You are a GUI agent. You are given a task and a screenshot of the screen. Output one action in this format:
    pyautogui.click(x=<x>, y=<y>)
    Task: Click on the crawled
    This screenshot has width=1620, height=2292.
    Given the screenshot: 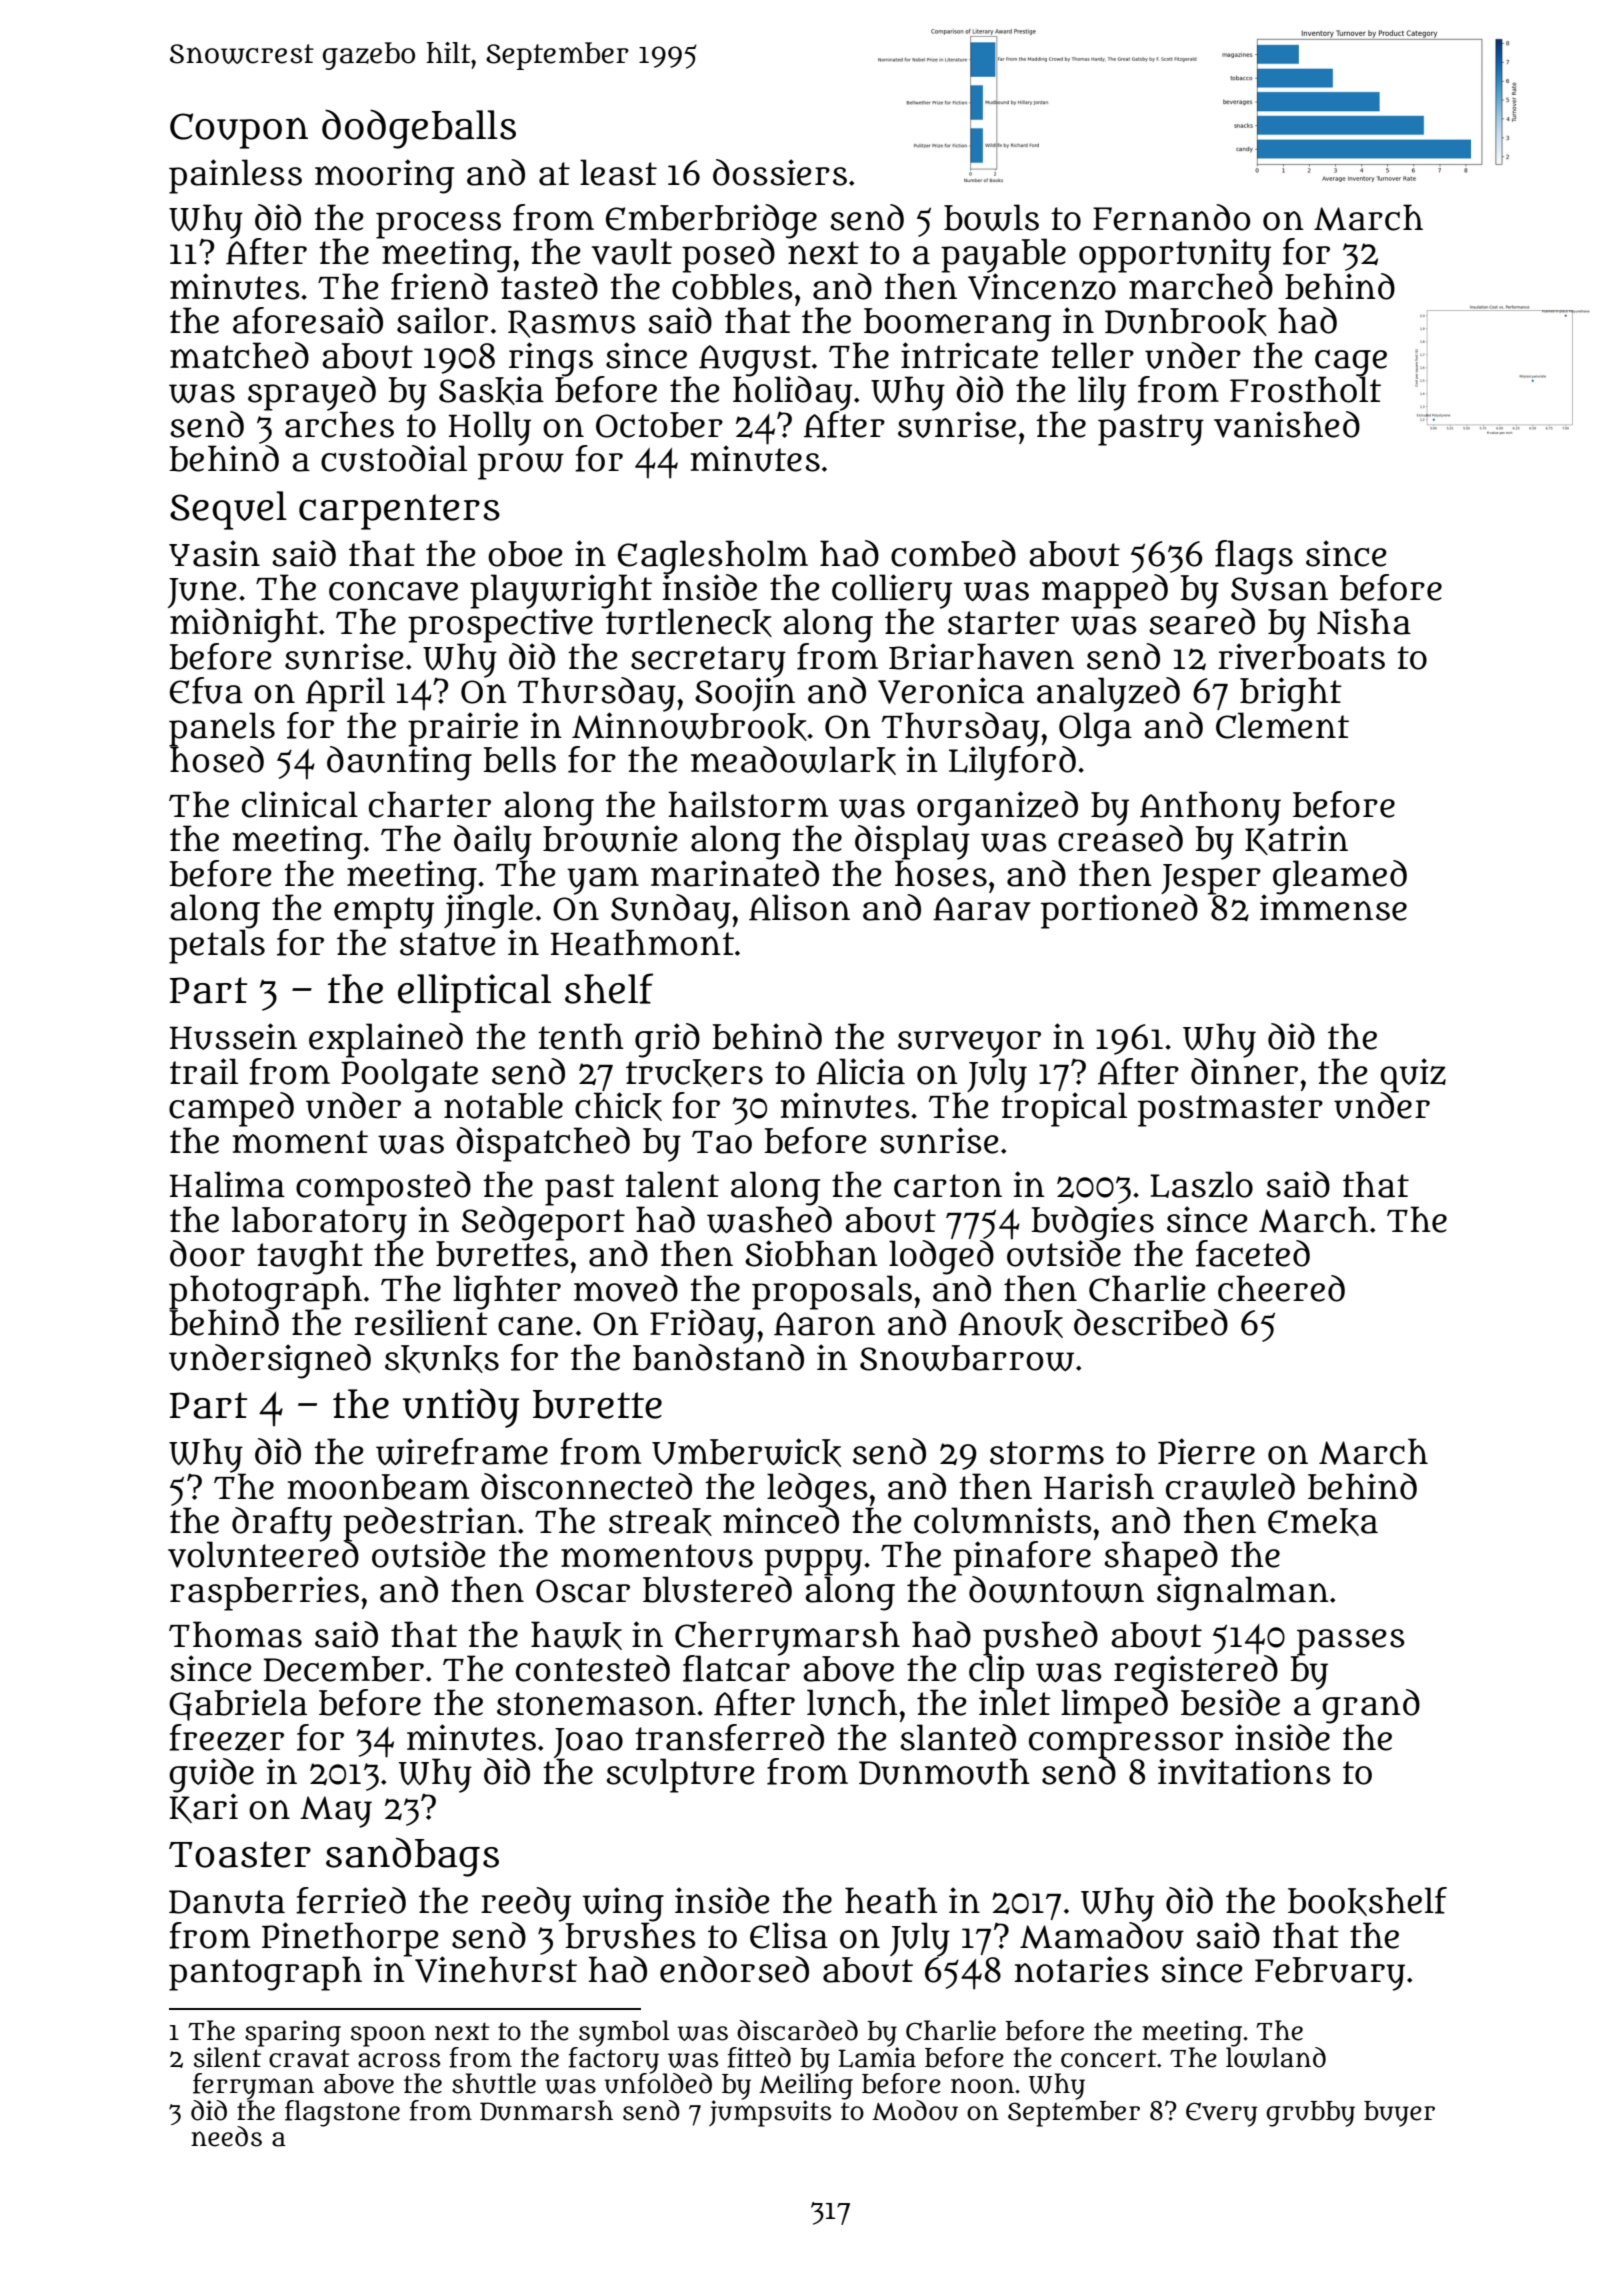 What is the action you would take?
    pyautogui.click(x=1230, y=1486)
